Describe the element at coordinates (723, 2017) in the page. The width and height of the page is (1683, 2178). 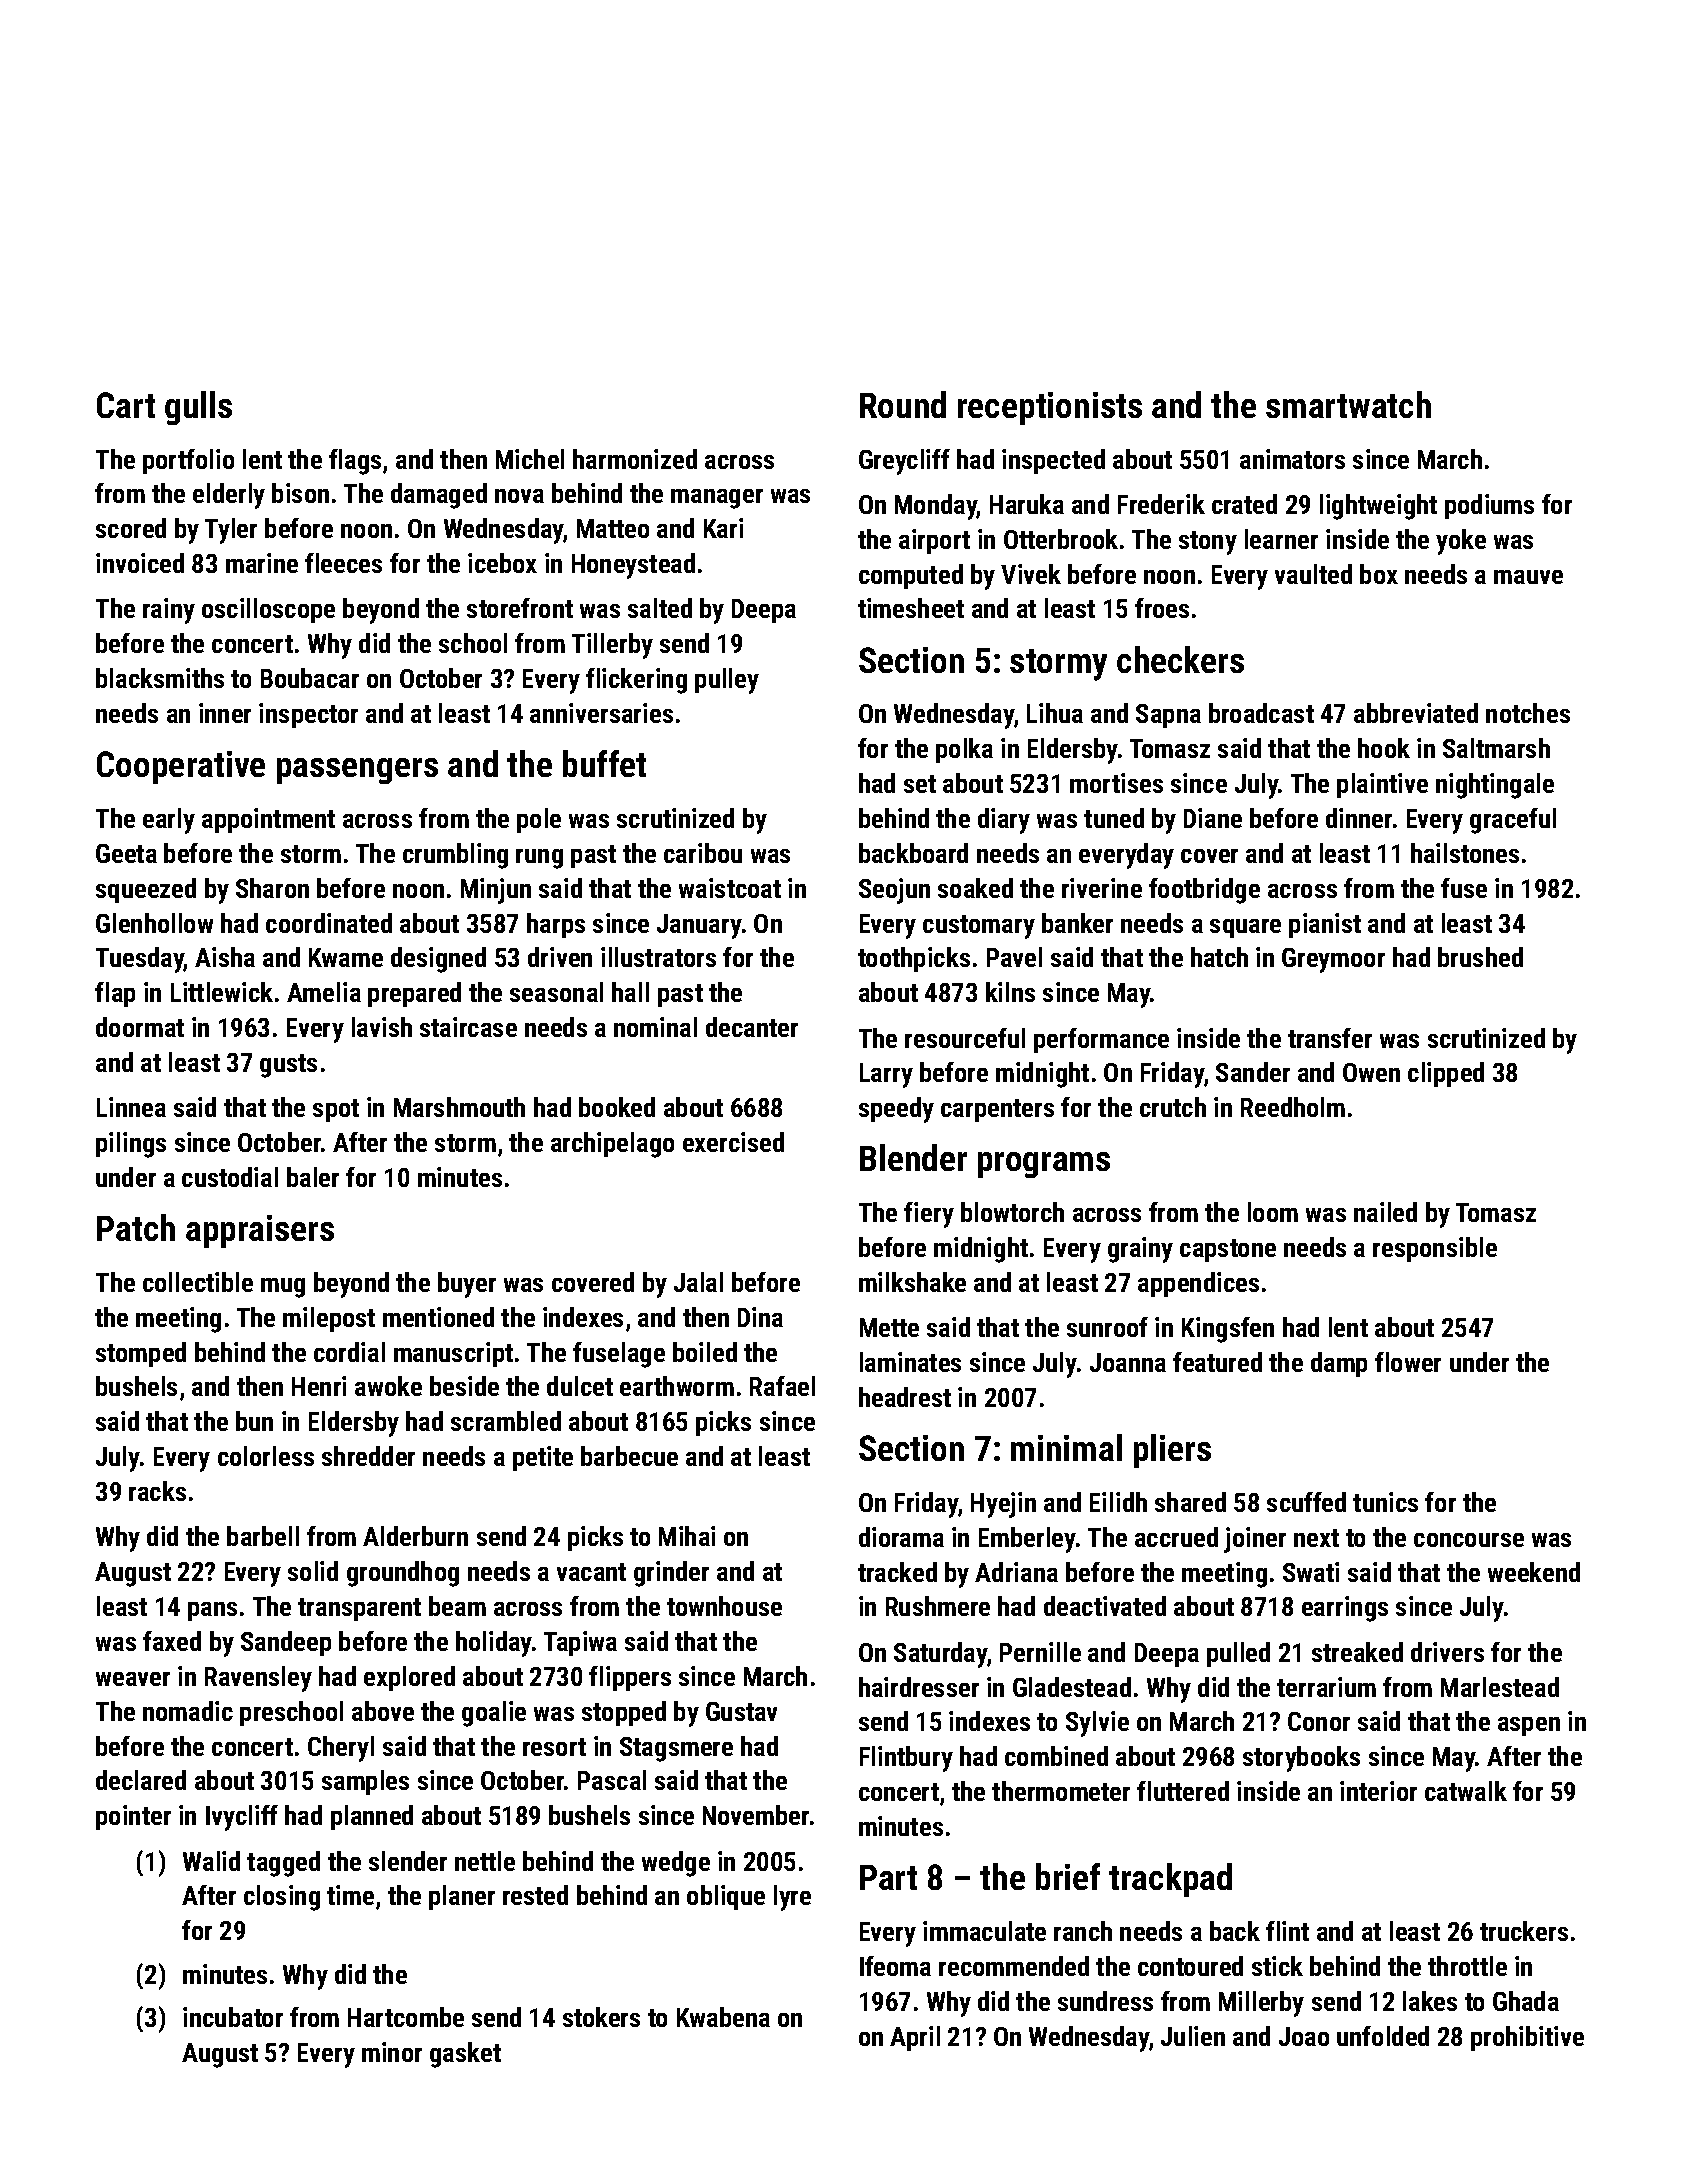
I see `Kwabena` at that location.
